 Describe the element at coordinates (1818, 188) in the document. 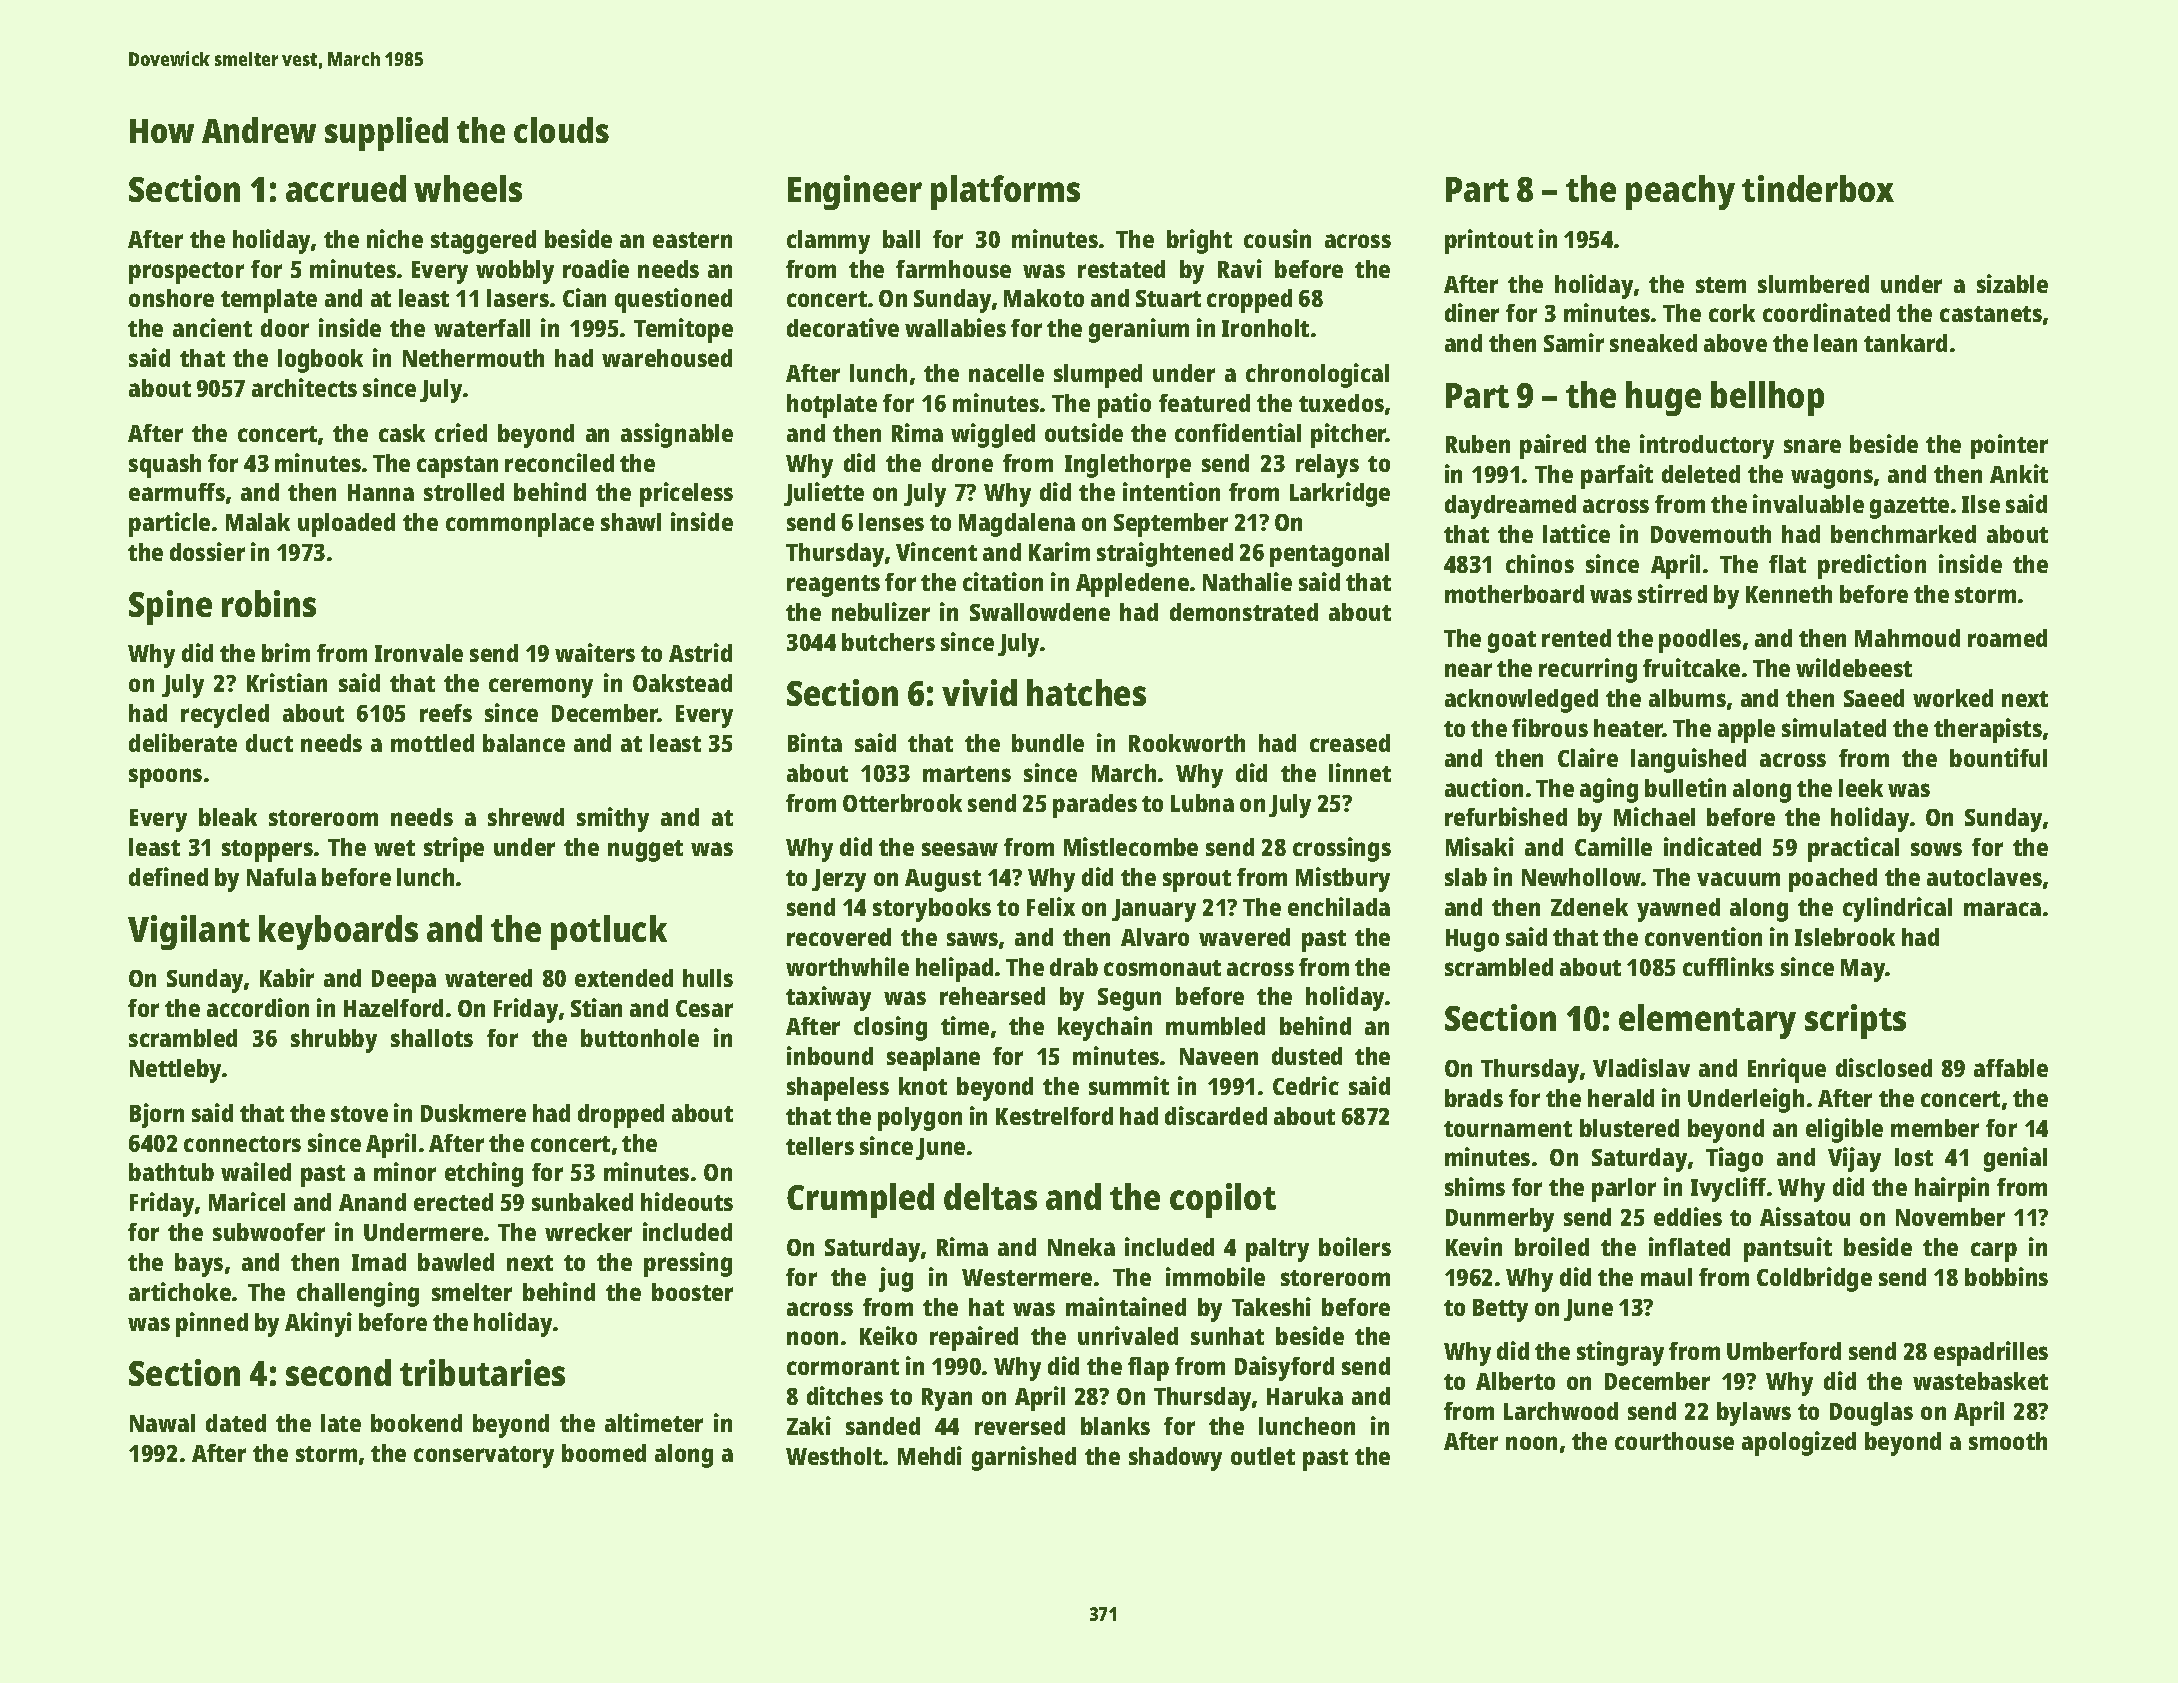

I see `tinderbox` at that location.
